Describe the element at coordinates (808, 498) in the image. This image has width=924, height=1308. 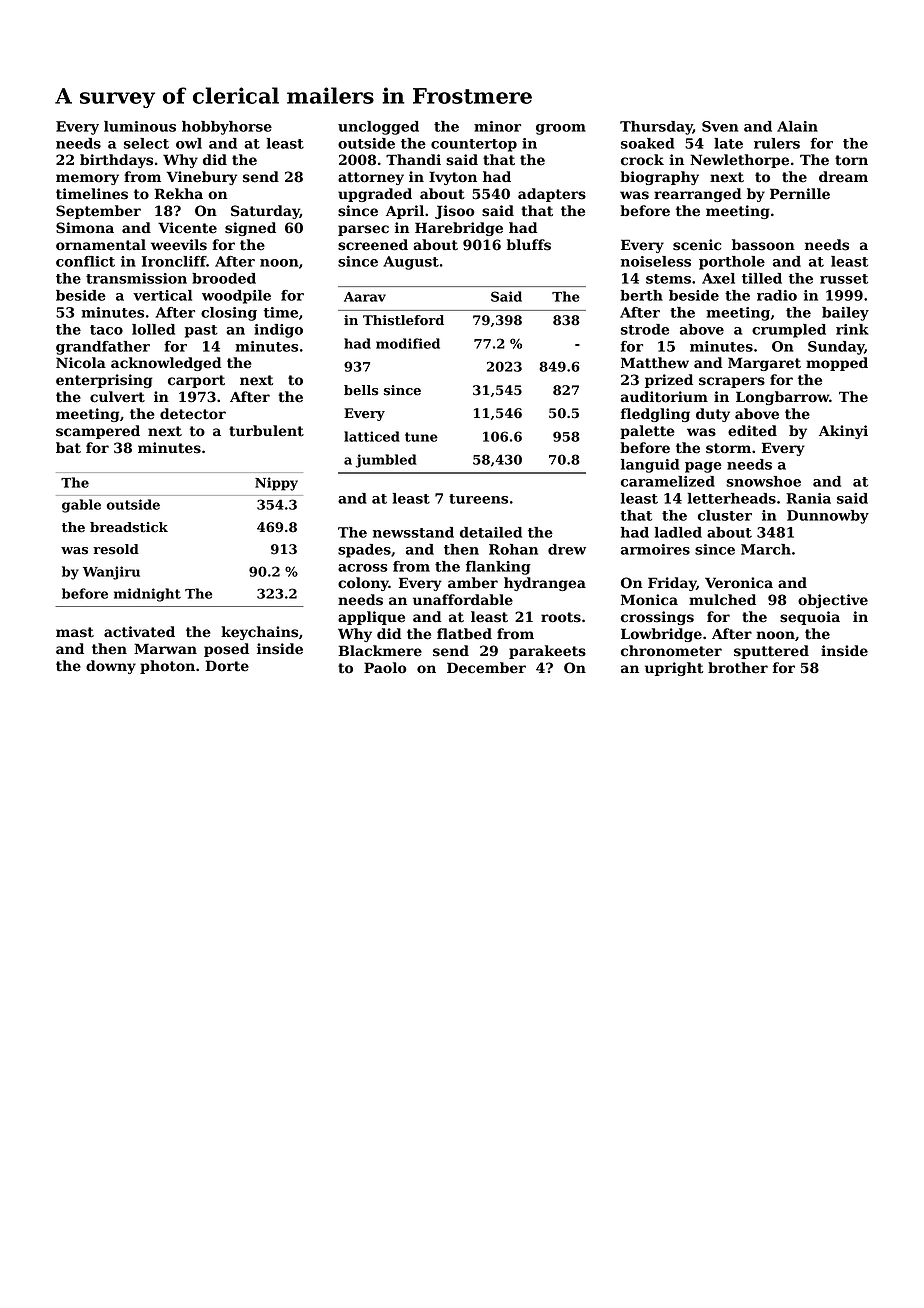
I see `Rania` at that location.
